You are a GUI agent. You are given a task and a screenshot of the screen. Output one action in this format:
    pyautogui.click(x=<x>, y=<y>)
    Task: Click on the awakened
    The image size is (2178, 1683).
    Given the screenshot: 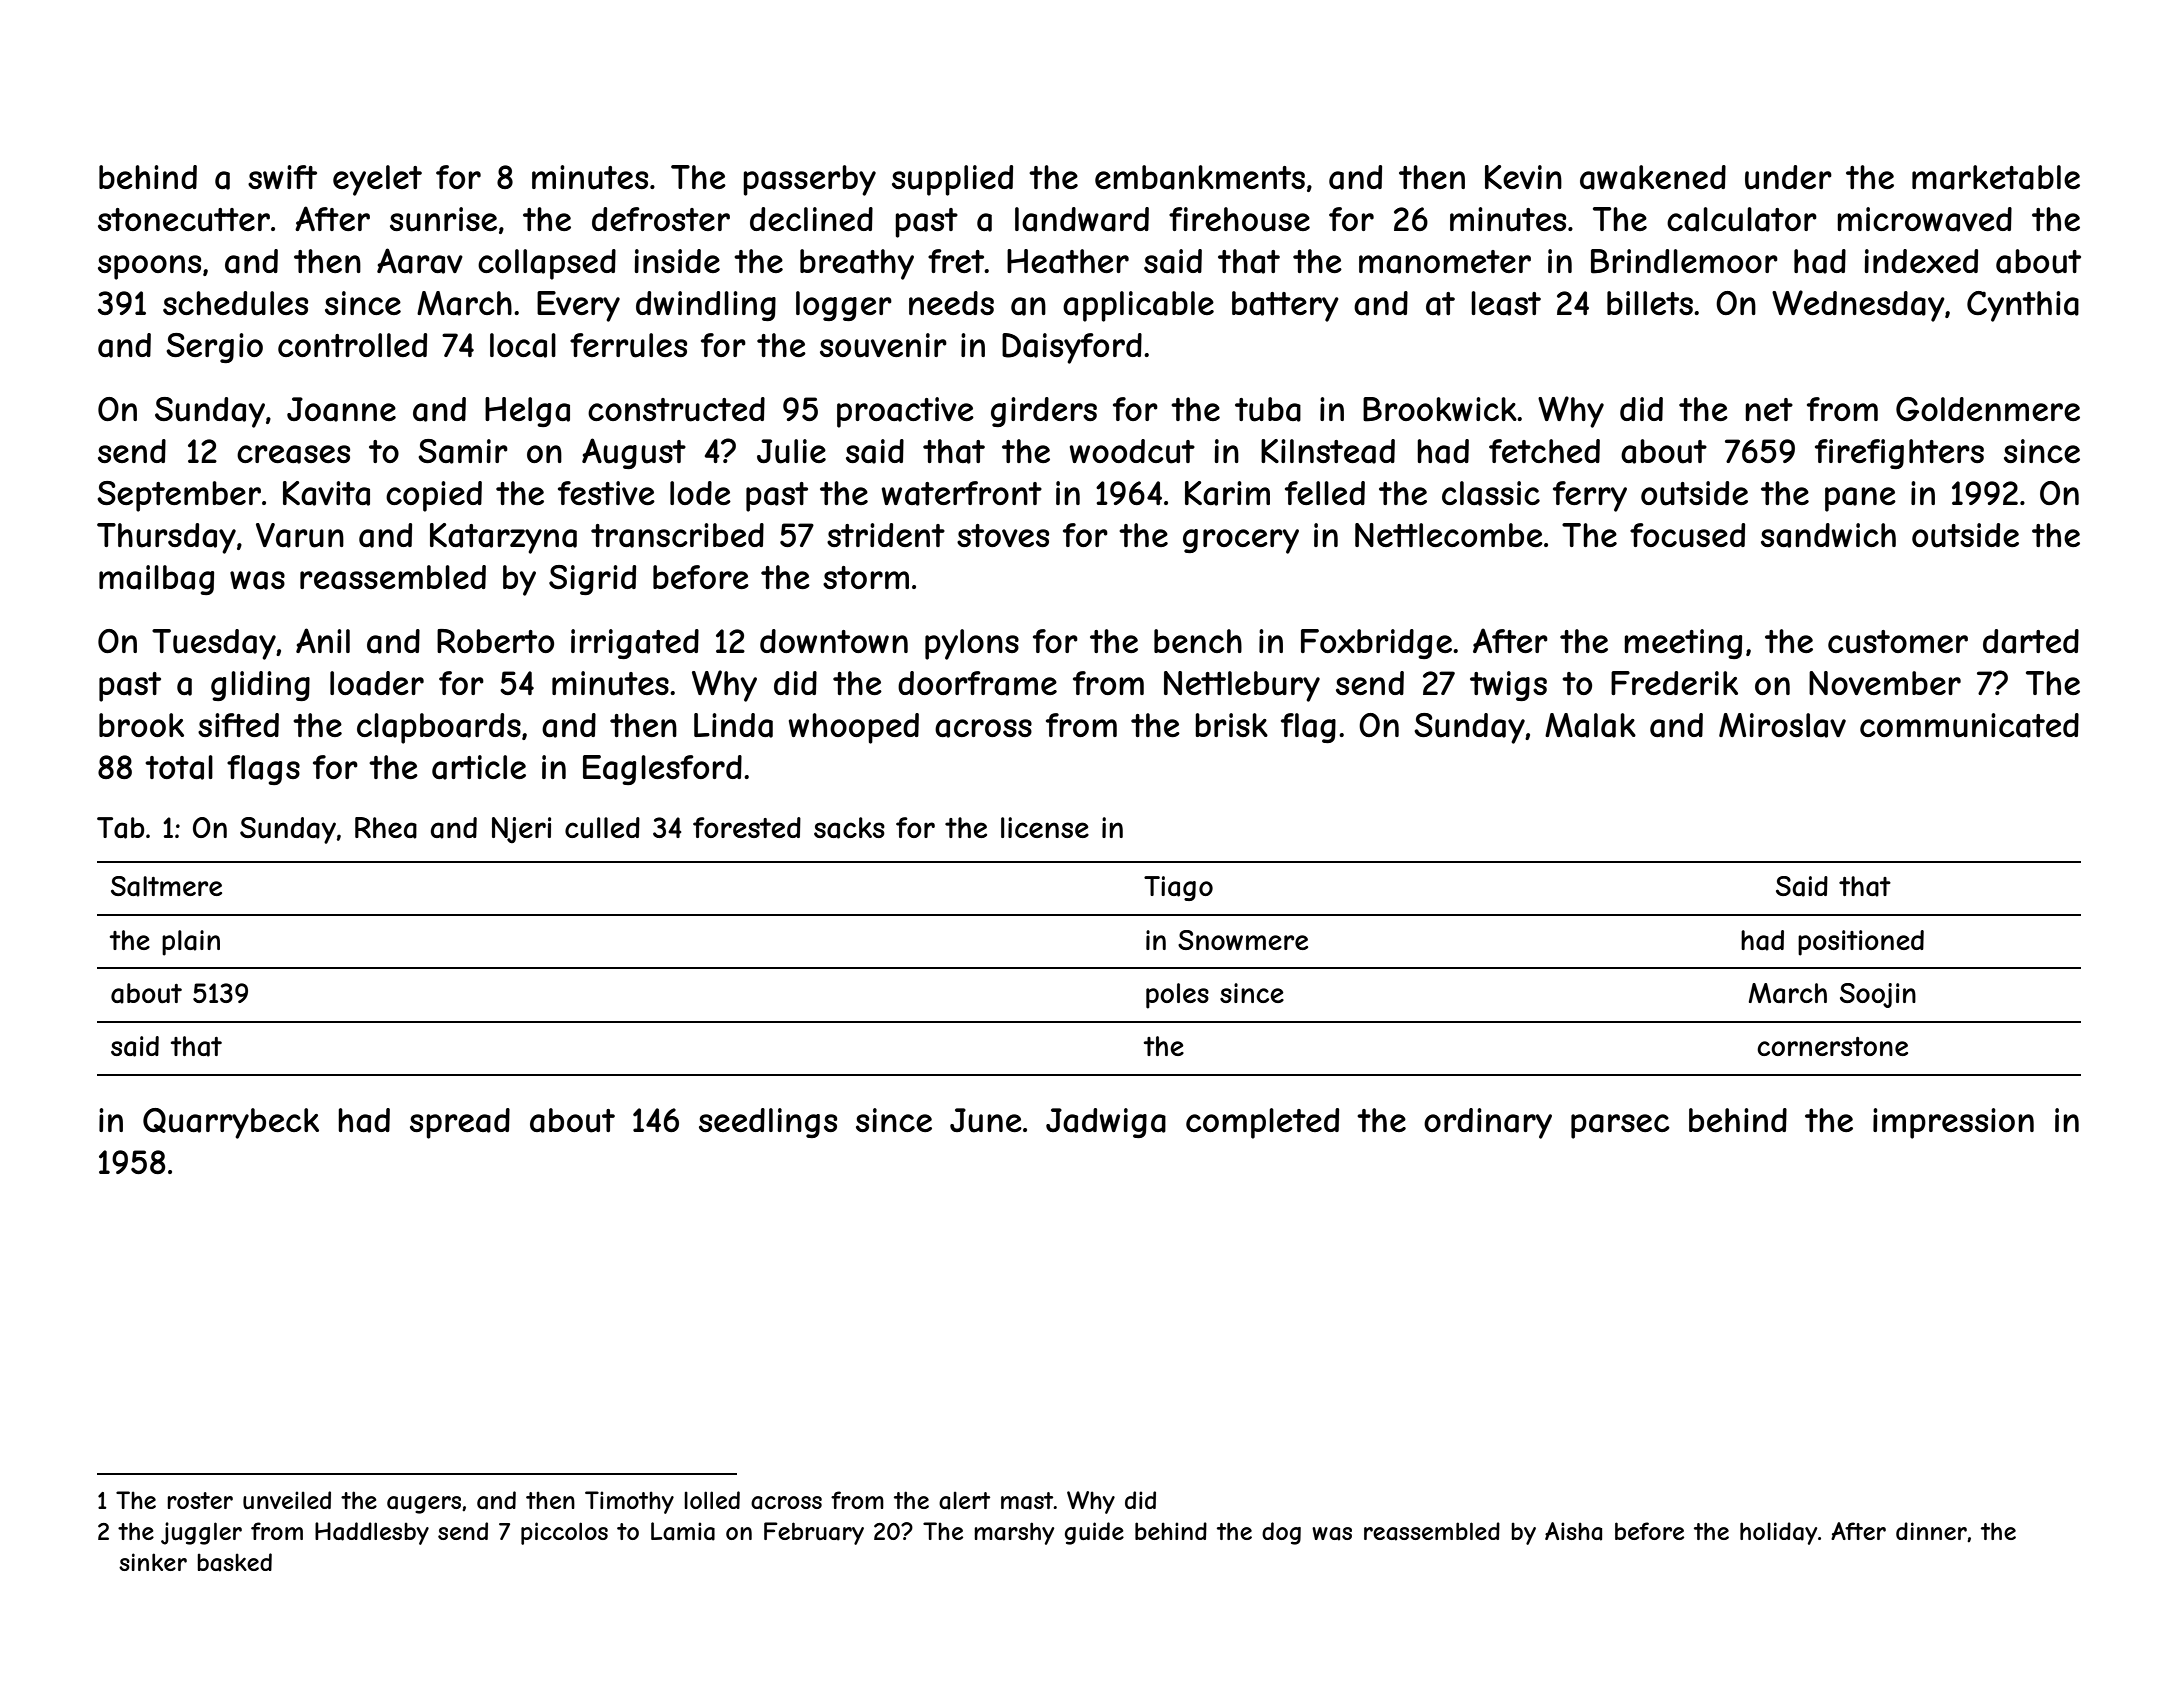 What is the action you would take?
    pyautogui.click(x=1653, y=177)
